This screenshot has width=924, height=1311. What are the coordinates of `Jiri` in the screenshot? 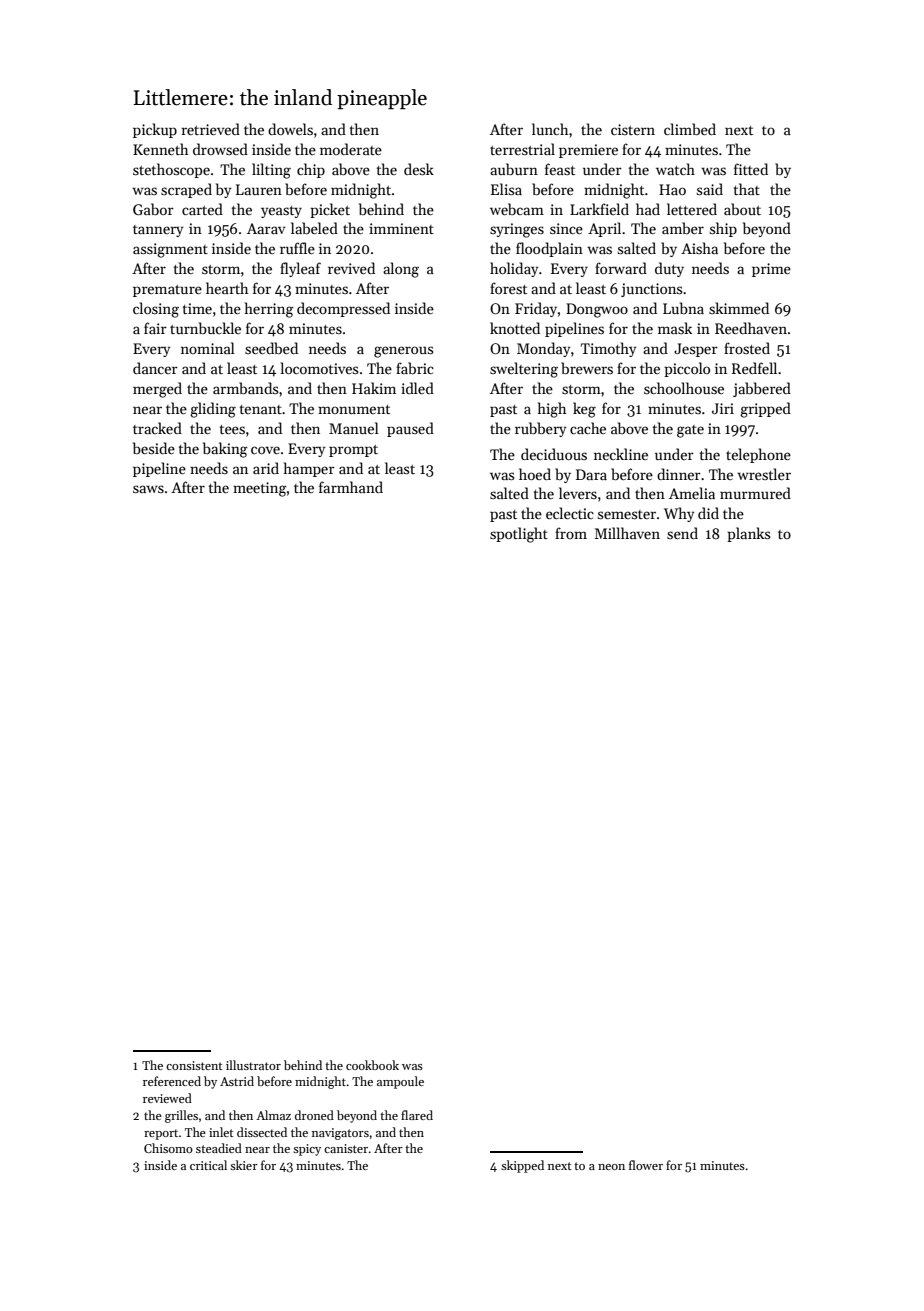 It's located at (723, 408).
